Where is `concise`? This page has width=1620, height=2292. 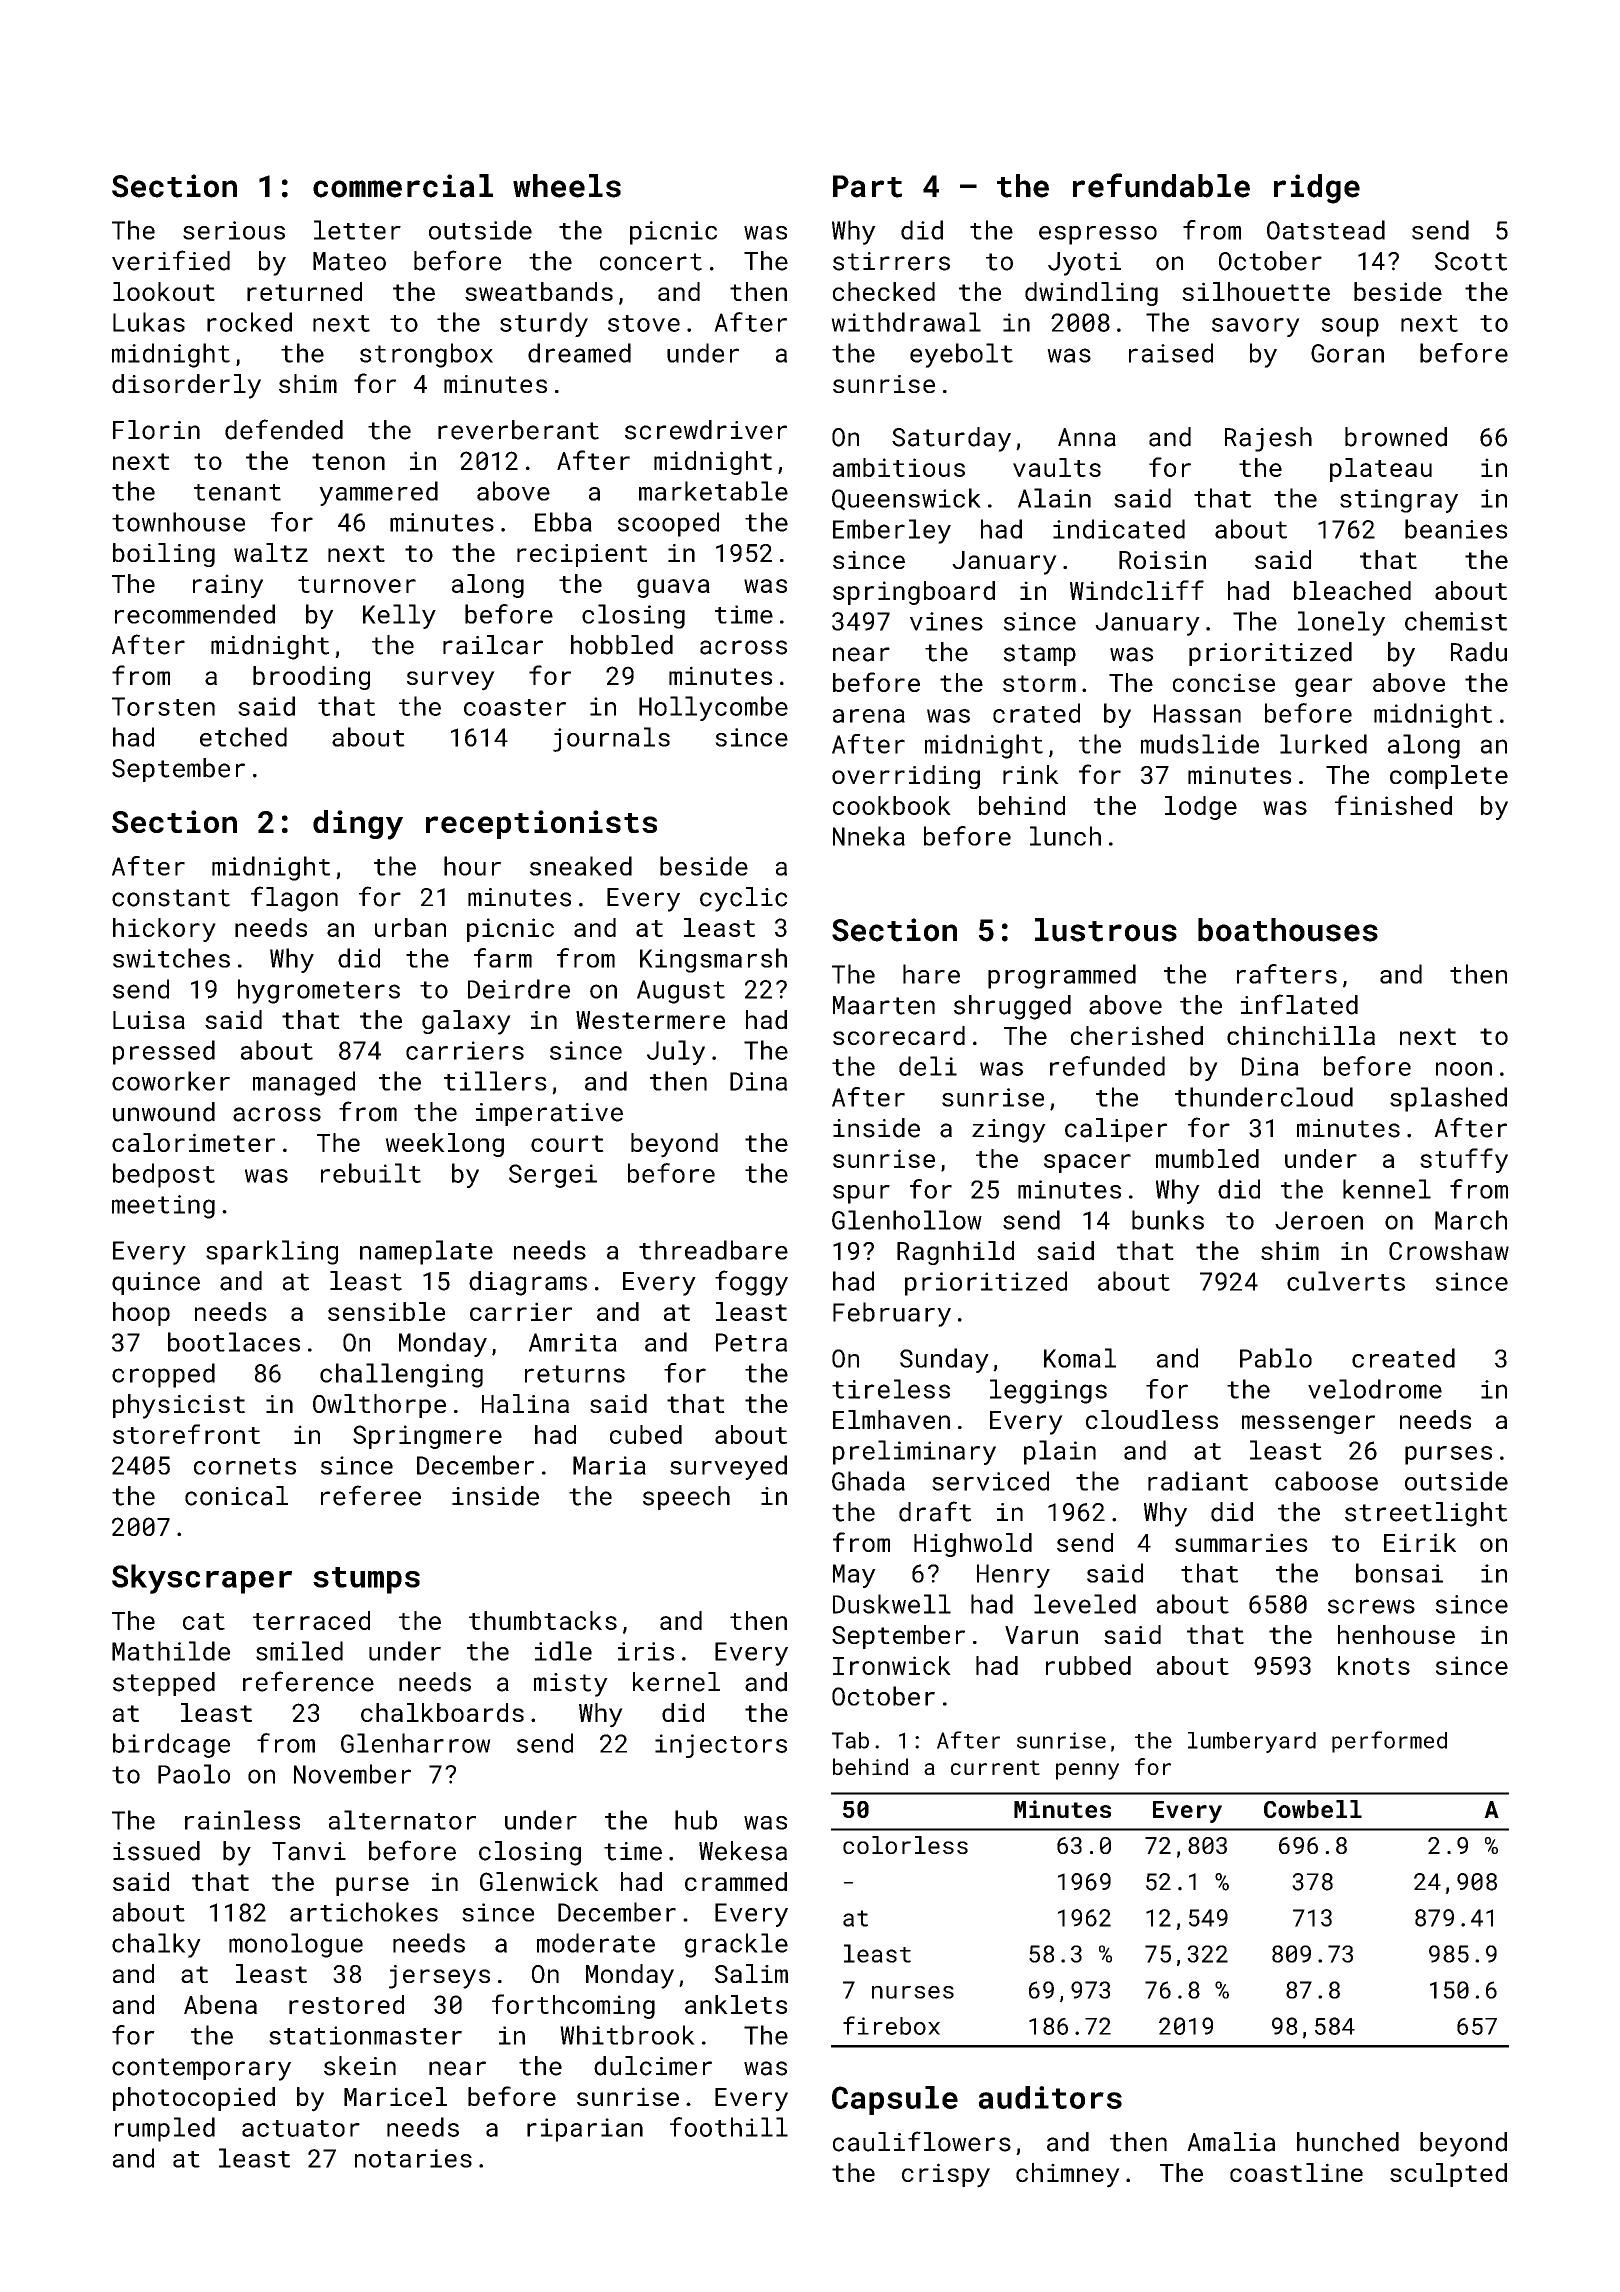 concise is located at coordinates (1224, 682).
